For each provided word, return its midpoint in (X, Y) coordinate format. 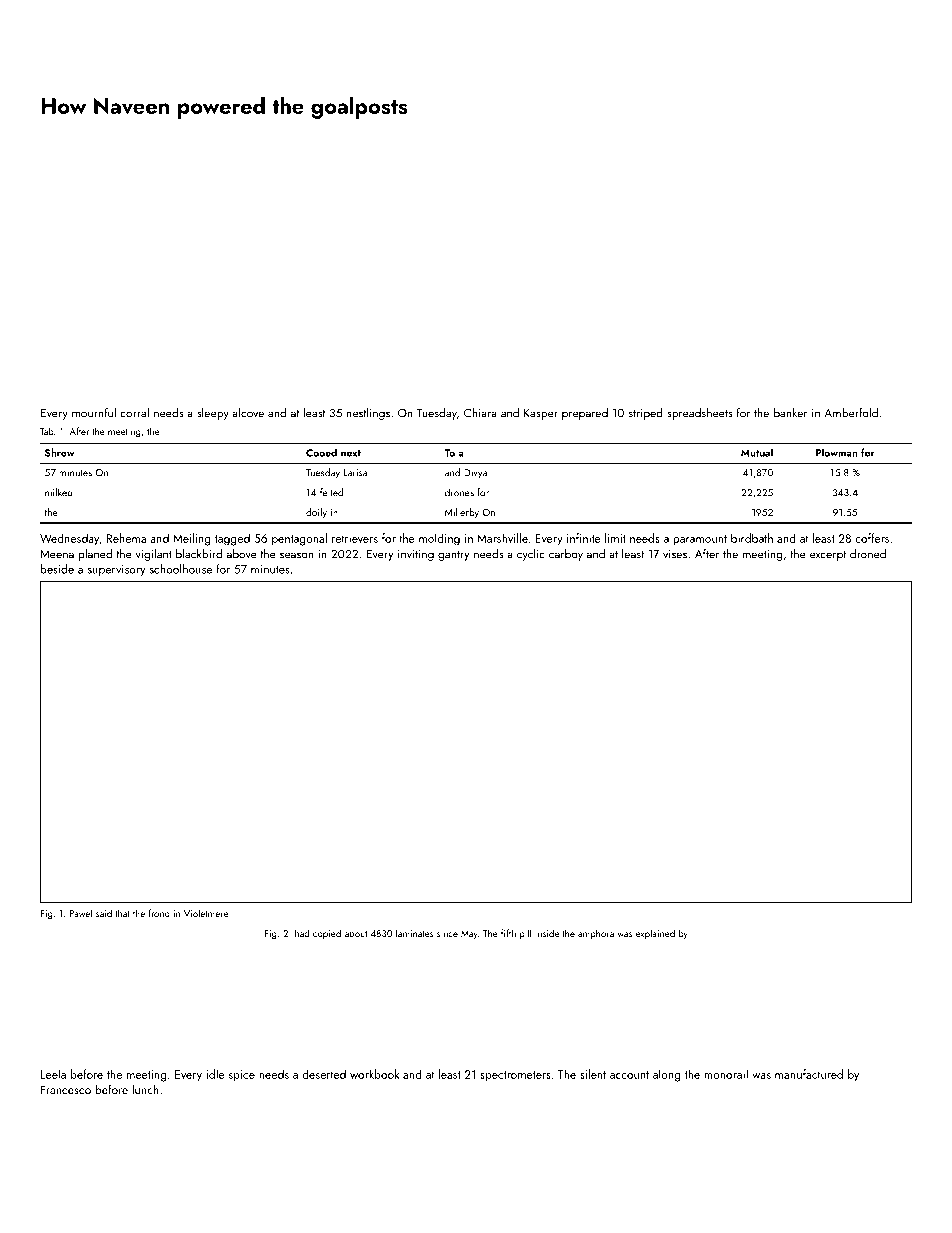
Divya (475, 474)
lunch (145, 1089)
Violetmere (206, 913)
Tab (47, 431)
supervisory (117, 570)
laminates (415, 933)
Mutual (757, 452)
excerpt (828, 556)
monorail (726, 1074)
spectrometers (515, 1076)
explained (655, 934)
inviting (416, 555)
